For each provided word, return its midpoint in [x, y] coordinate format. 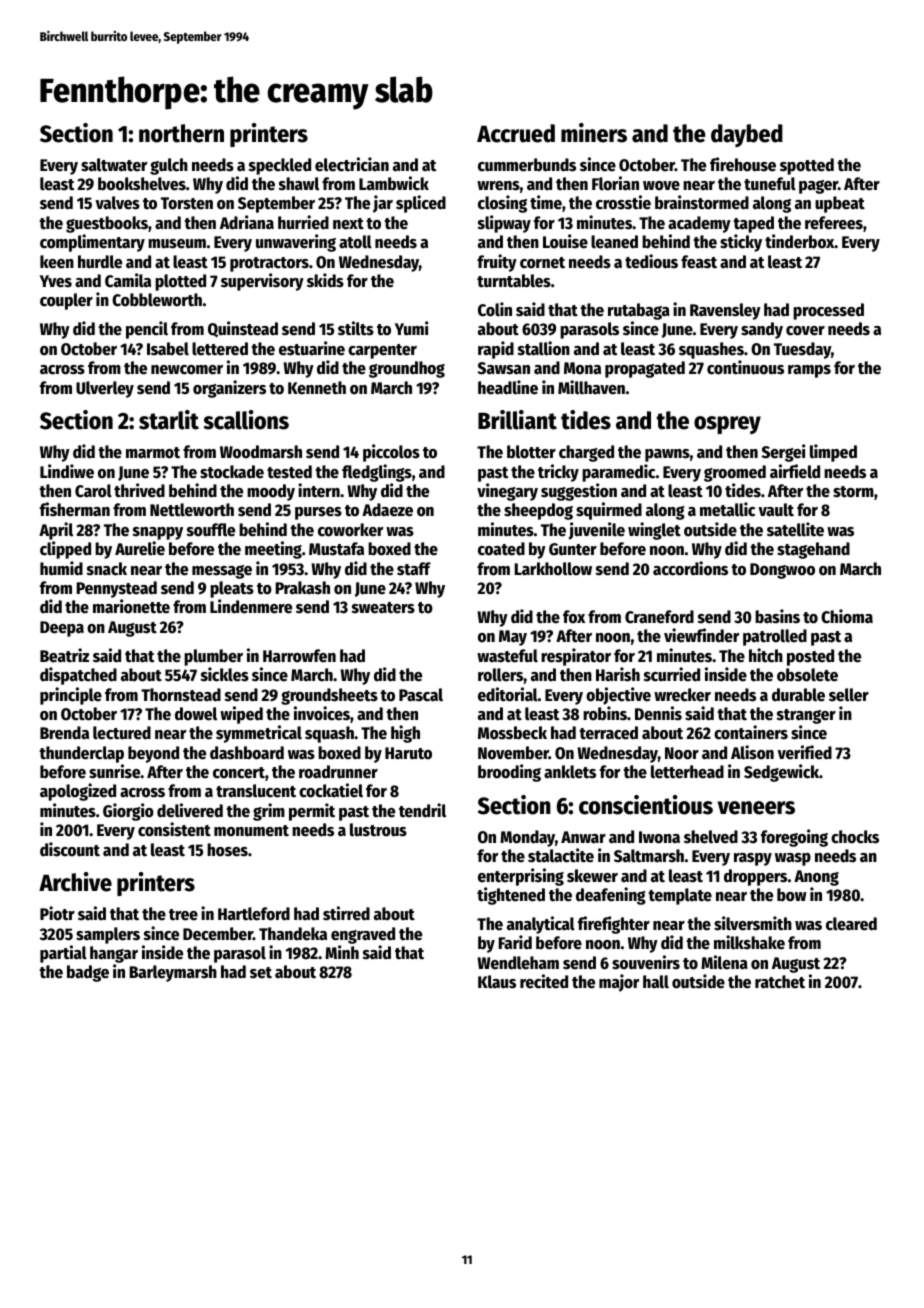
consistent [174, 829]
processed [828, 311]
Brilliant [517, 420]
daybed [747, 135]
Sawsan [504, 368]
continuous [745, 367]
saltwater [114, 165]
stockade [232, 472]
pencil [147, 330]
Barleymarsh [173, 973]
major [619, 983]
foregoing [794, 838]
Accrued [516, 133]
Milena [724, 962]
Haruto [408, 753]
